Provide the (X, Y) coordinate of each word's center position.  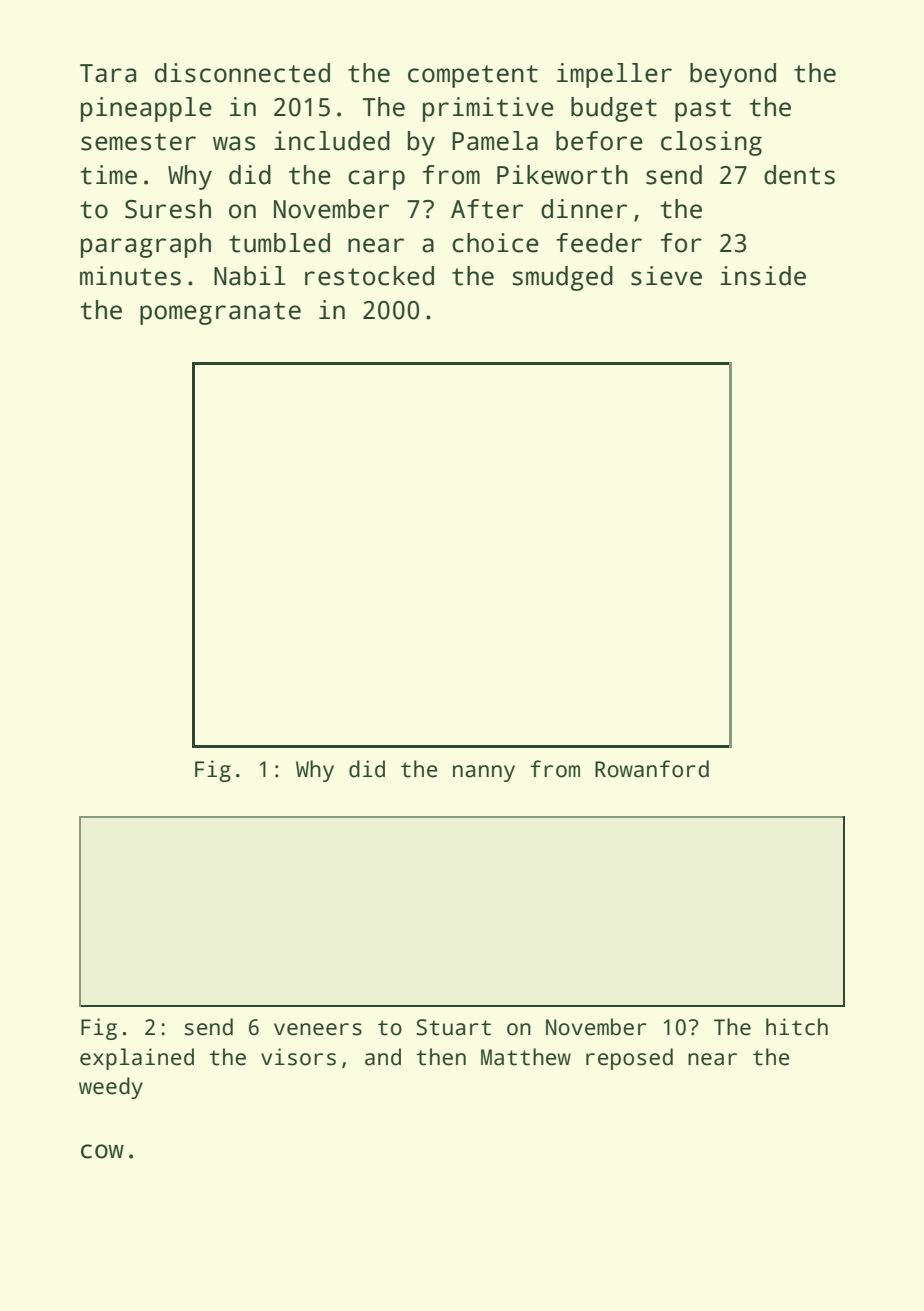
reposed (629, 1059)
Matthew (526, 1057)
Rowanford (652, 769)
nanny (484, 773)
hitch (797, 1027)
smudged (562, 278)
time (108, 175)
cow (102, 1151)
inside (763, 276)
